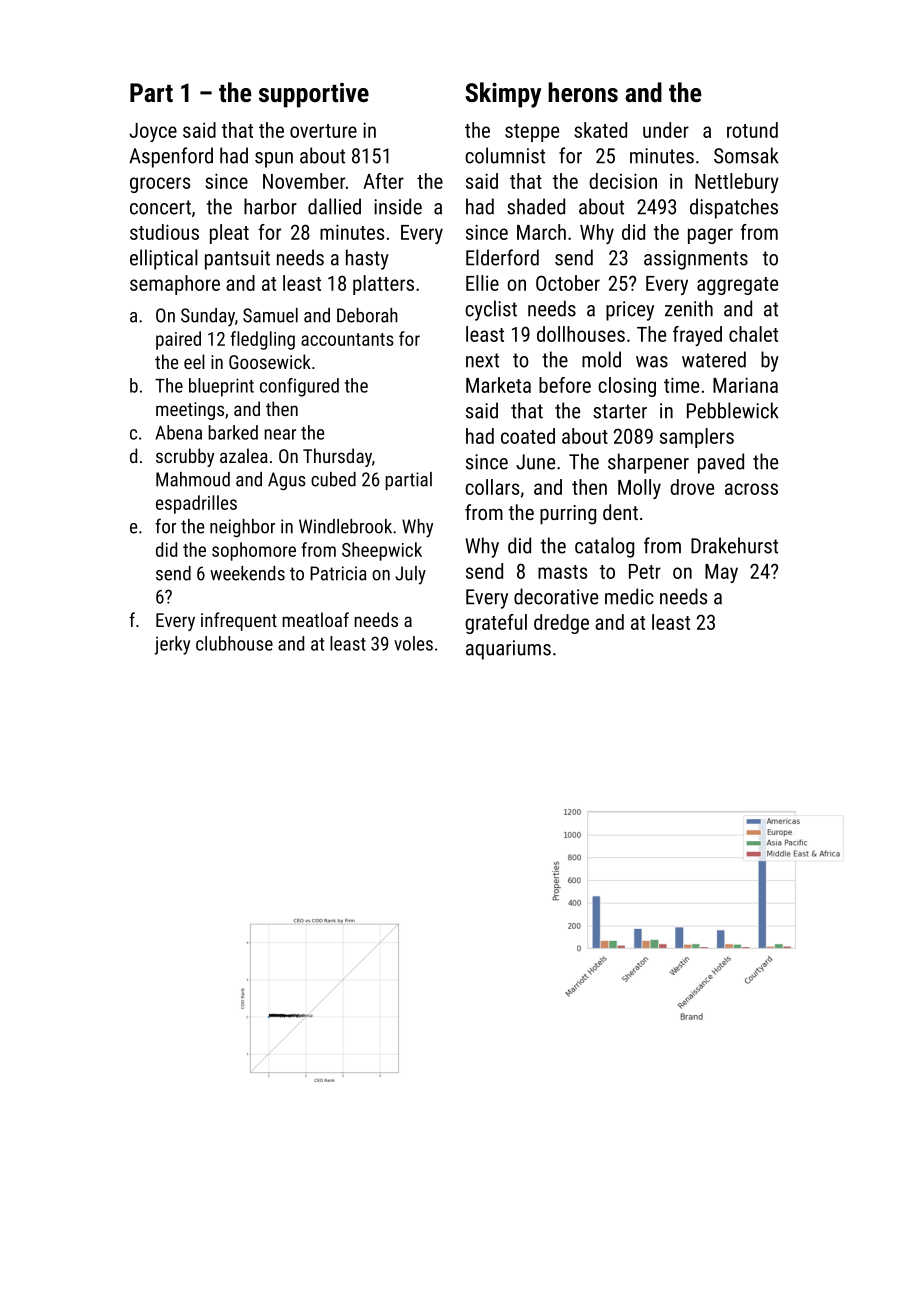 The height and width of the screenshot is (1316, 908). Describe the element at coordinates (367, 259) in the screenshot. I see `hasty` at that location.
